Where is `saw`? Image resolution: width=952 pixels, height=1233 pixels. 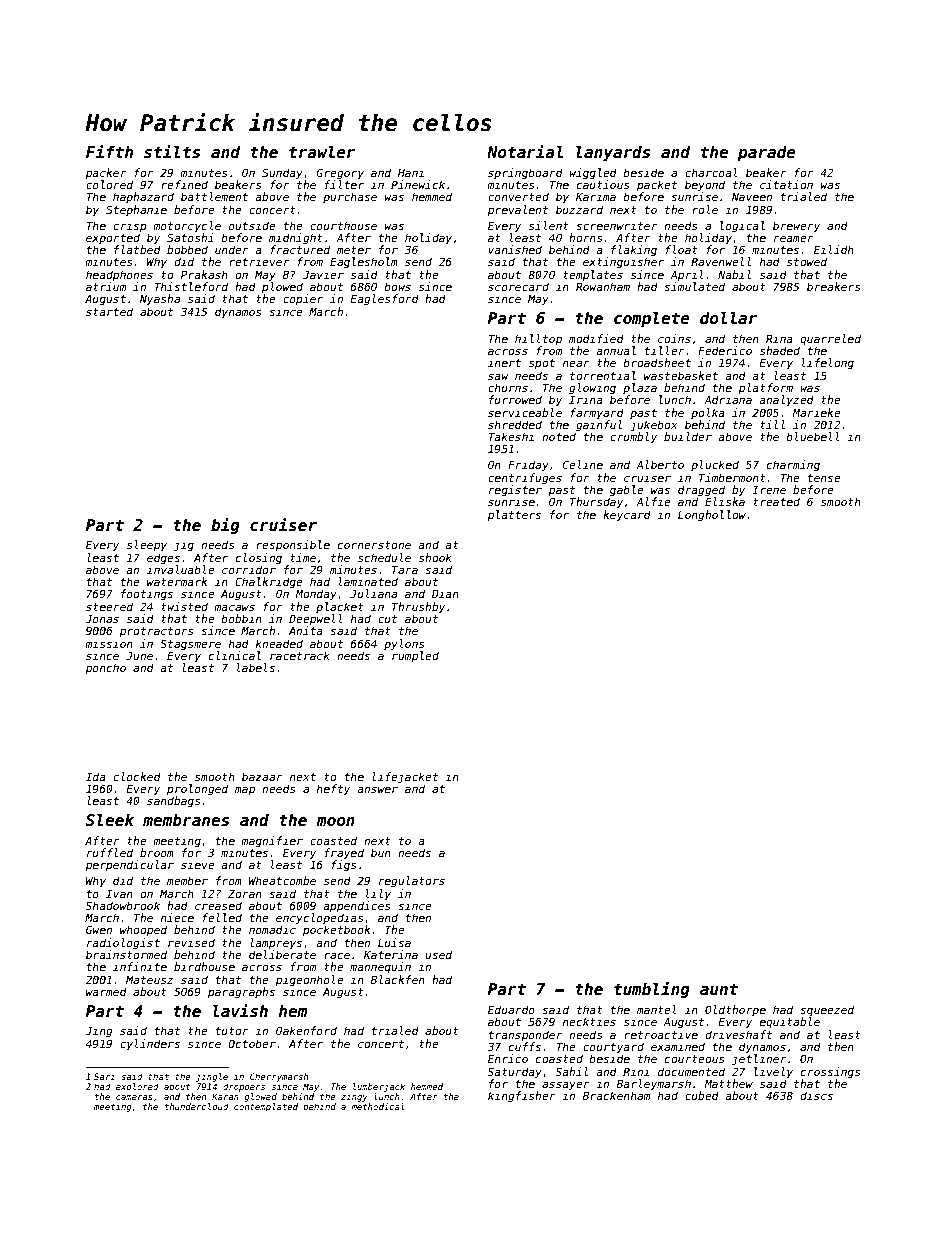 saw is located at coordinates (498, 376).
